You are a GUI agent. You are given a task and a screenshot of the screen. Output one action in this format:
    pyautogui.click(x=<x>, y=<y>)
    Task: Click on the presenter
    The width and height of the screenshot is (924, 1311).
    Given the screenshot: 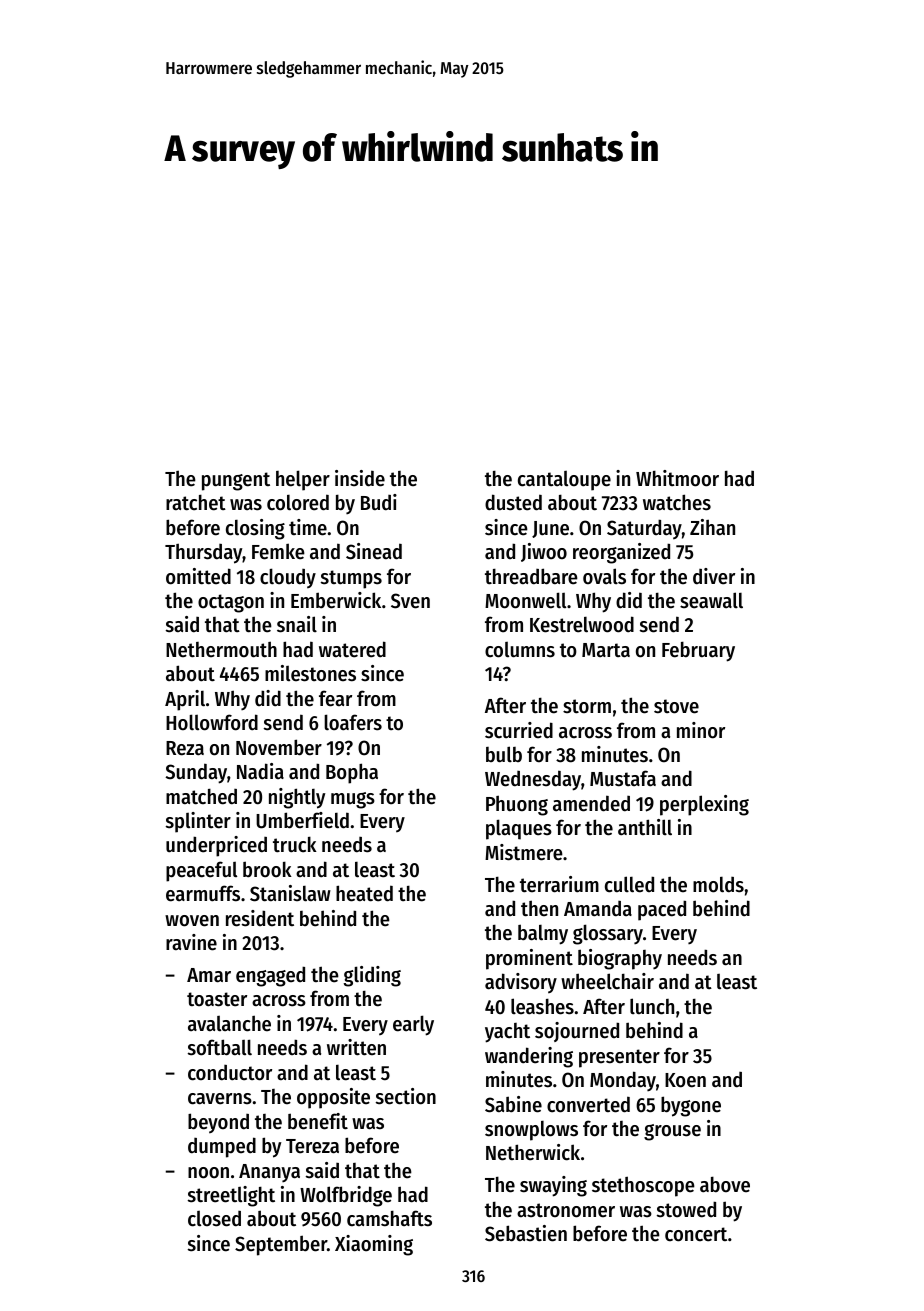 What is the action you would take?
    pyautogui.click(x=619, y=1058)
